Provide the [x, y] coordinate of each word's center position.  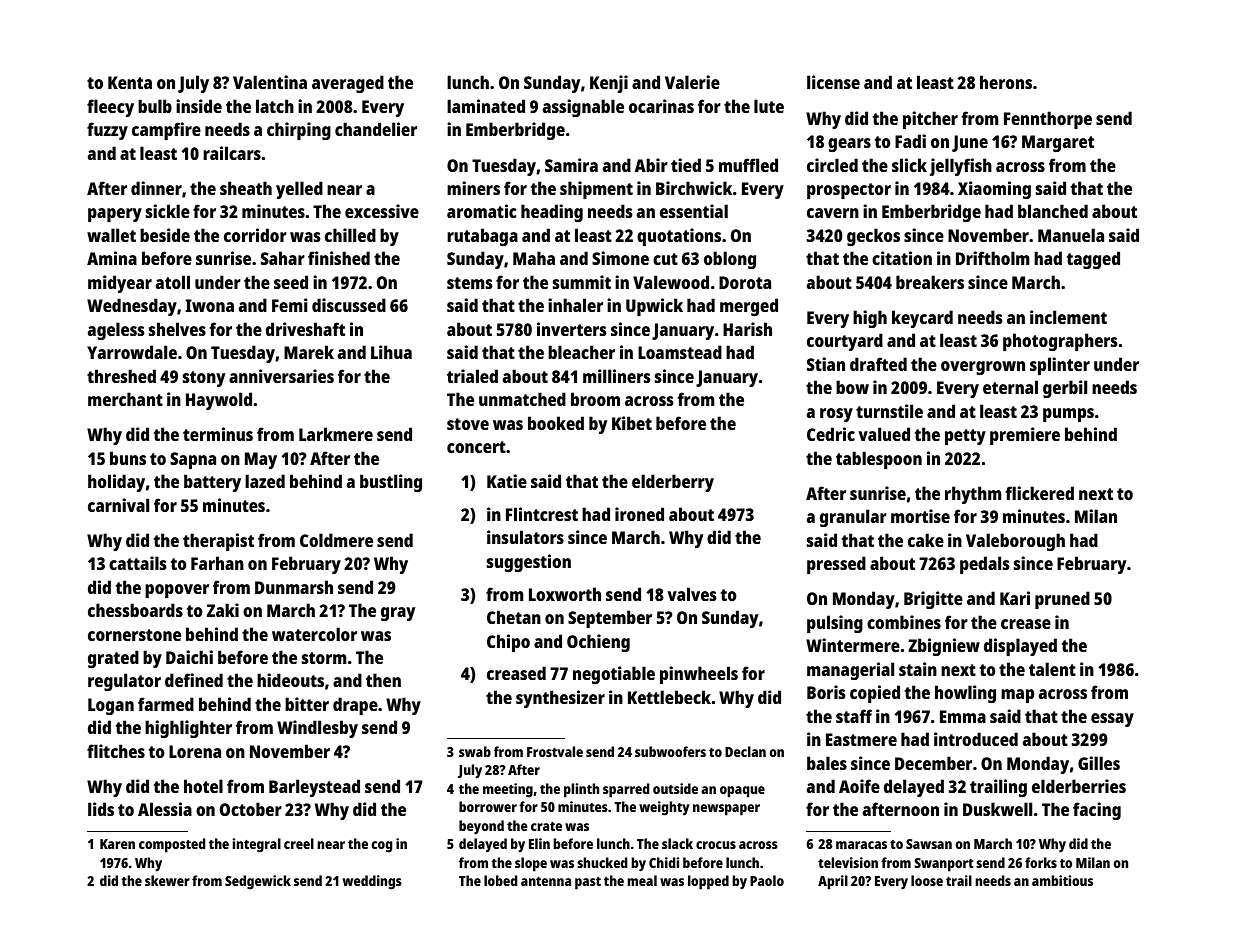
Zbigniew [944, 647]
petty [965, 437]
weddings [372, 882]
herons [1006, 82]
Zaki [223, 610]
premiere [1025, 436]
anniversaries [281, 376]
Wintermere [853, 645]
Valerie [692, 82]
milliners [616, 376]
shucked [602, 862]
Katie [507, 481]
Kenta [130, 82]
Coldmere [336, 540]
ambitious [1062, 880]
